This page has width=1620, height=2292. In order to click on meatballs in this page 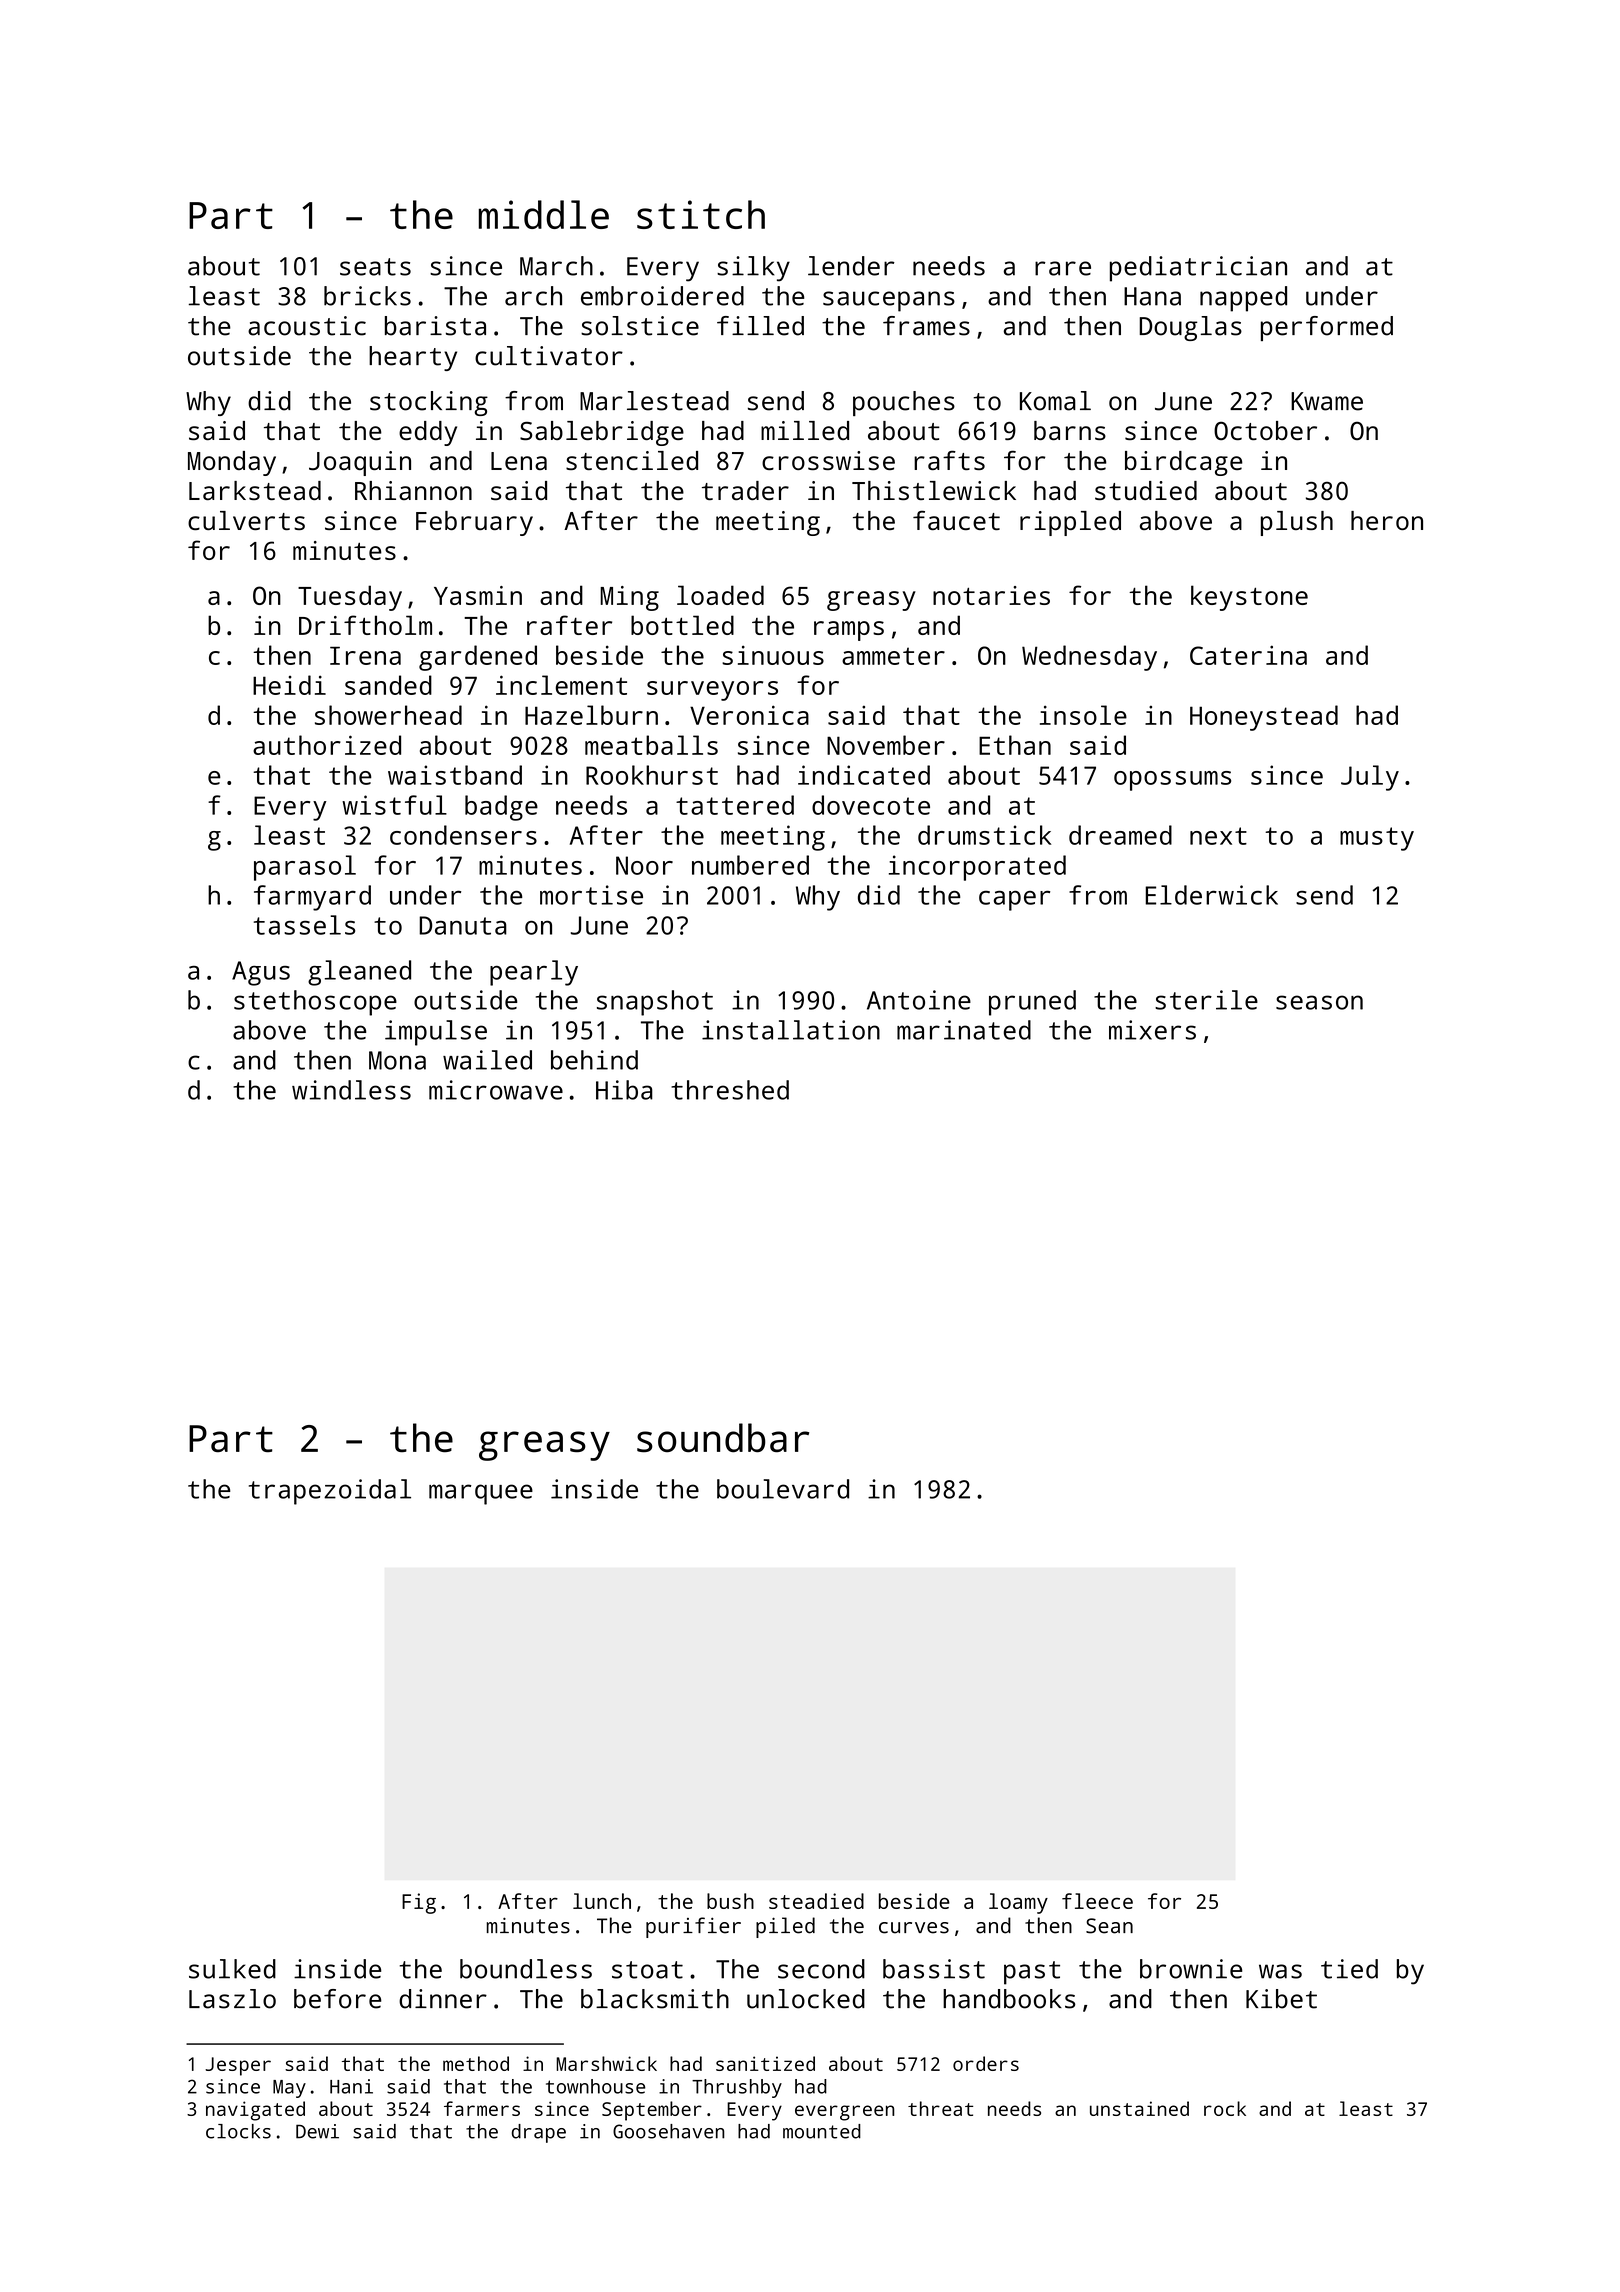, I will do `click(651, 745)`.
